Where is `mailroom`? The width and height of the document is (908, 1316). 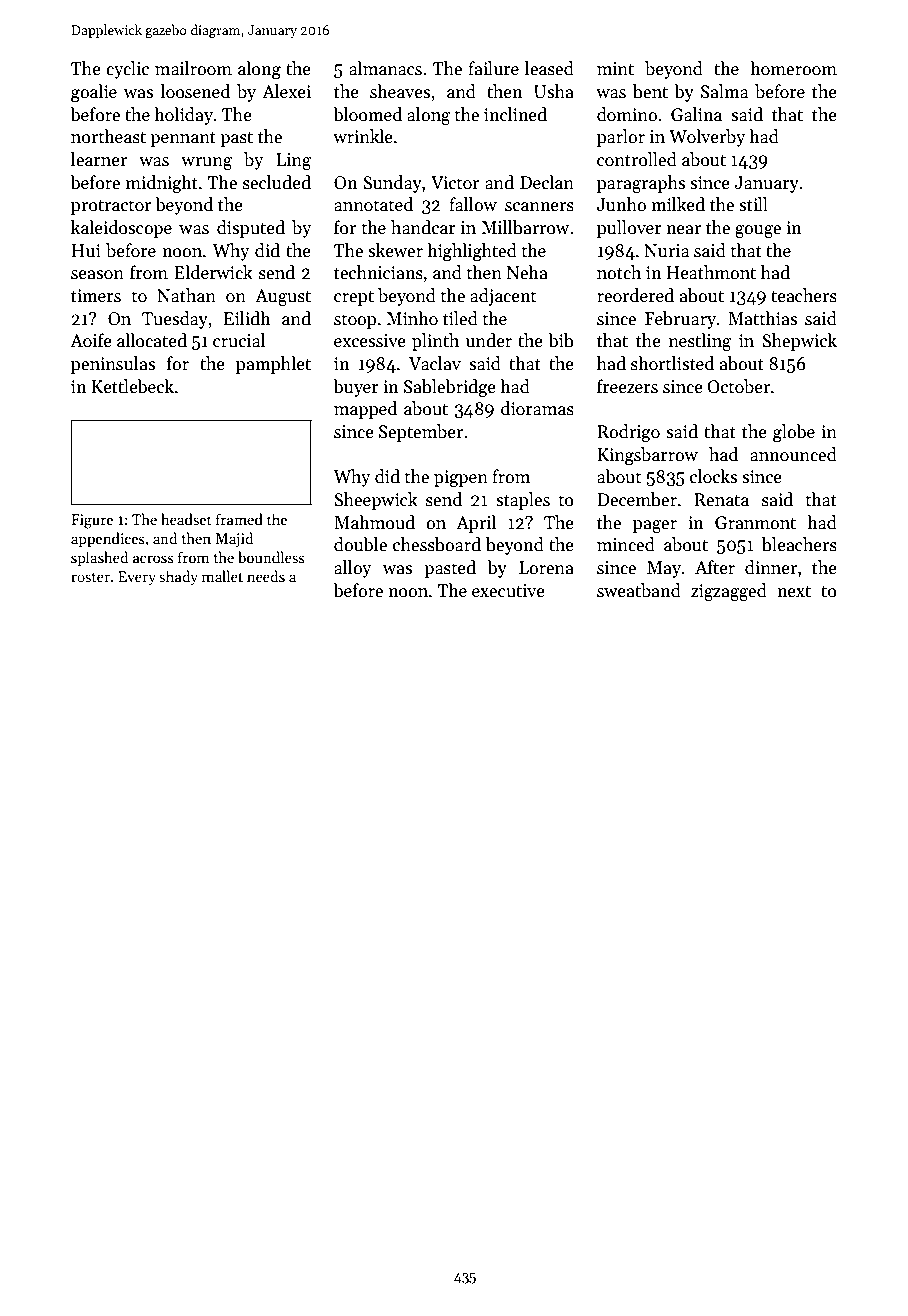 mailroom is located at coordinates (193, 68).
